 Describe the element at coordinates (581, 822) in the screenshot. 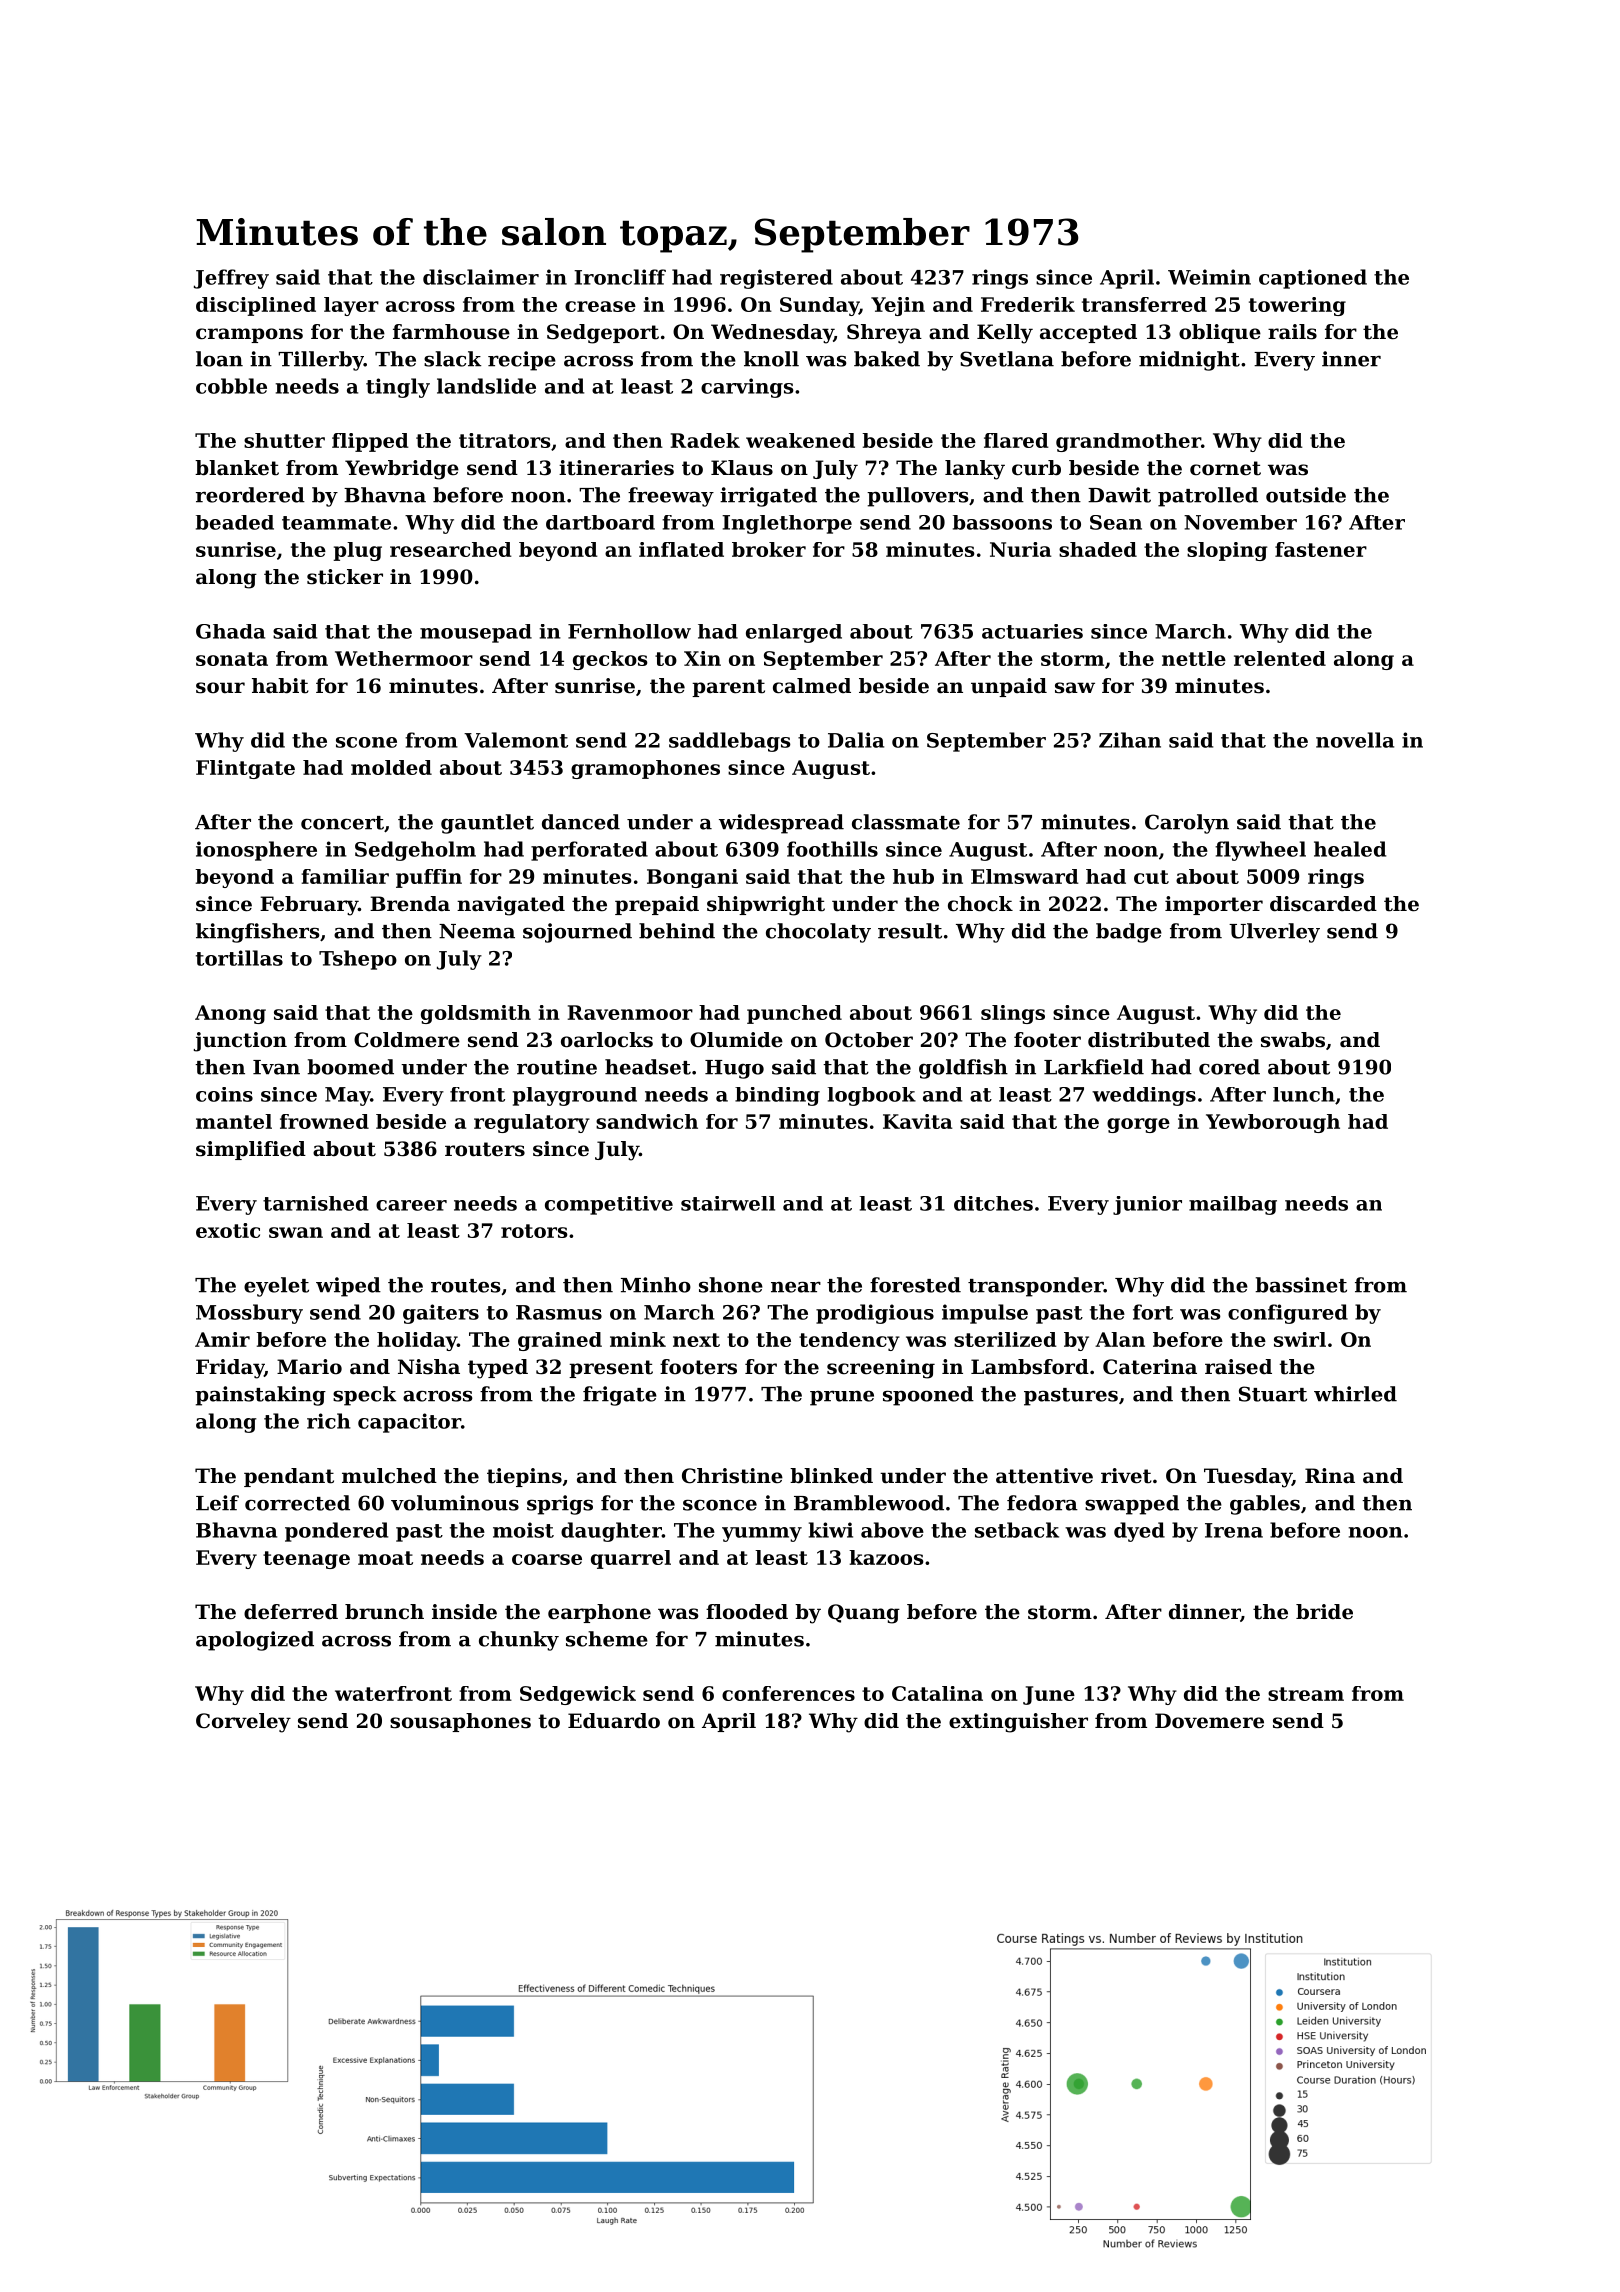

I see `danced` at that location.
